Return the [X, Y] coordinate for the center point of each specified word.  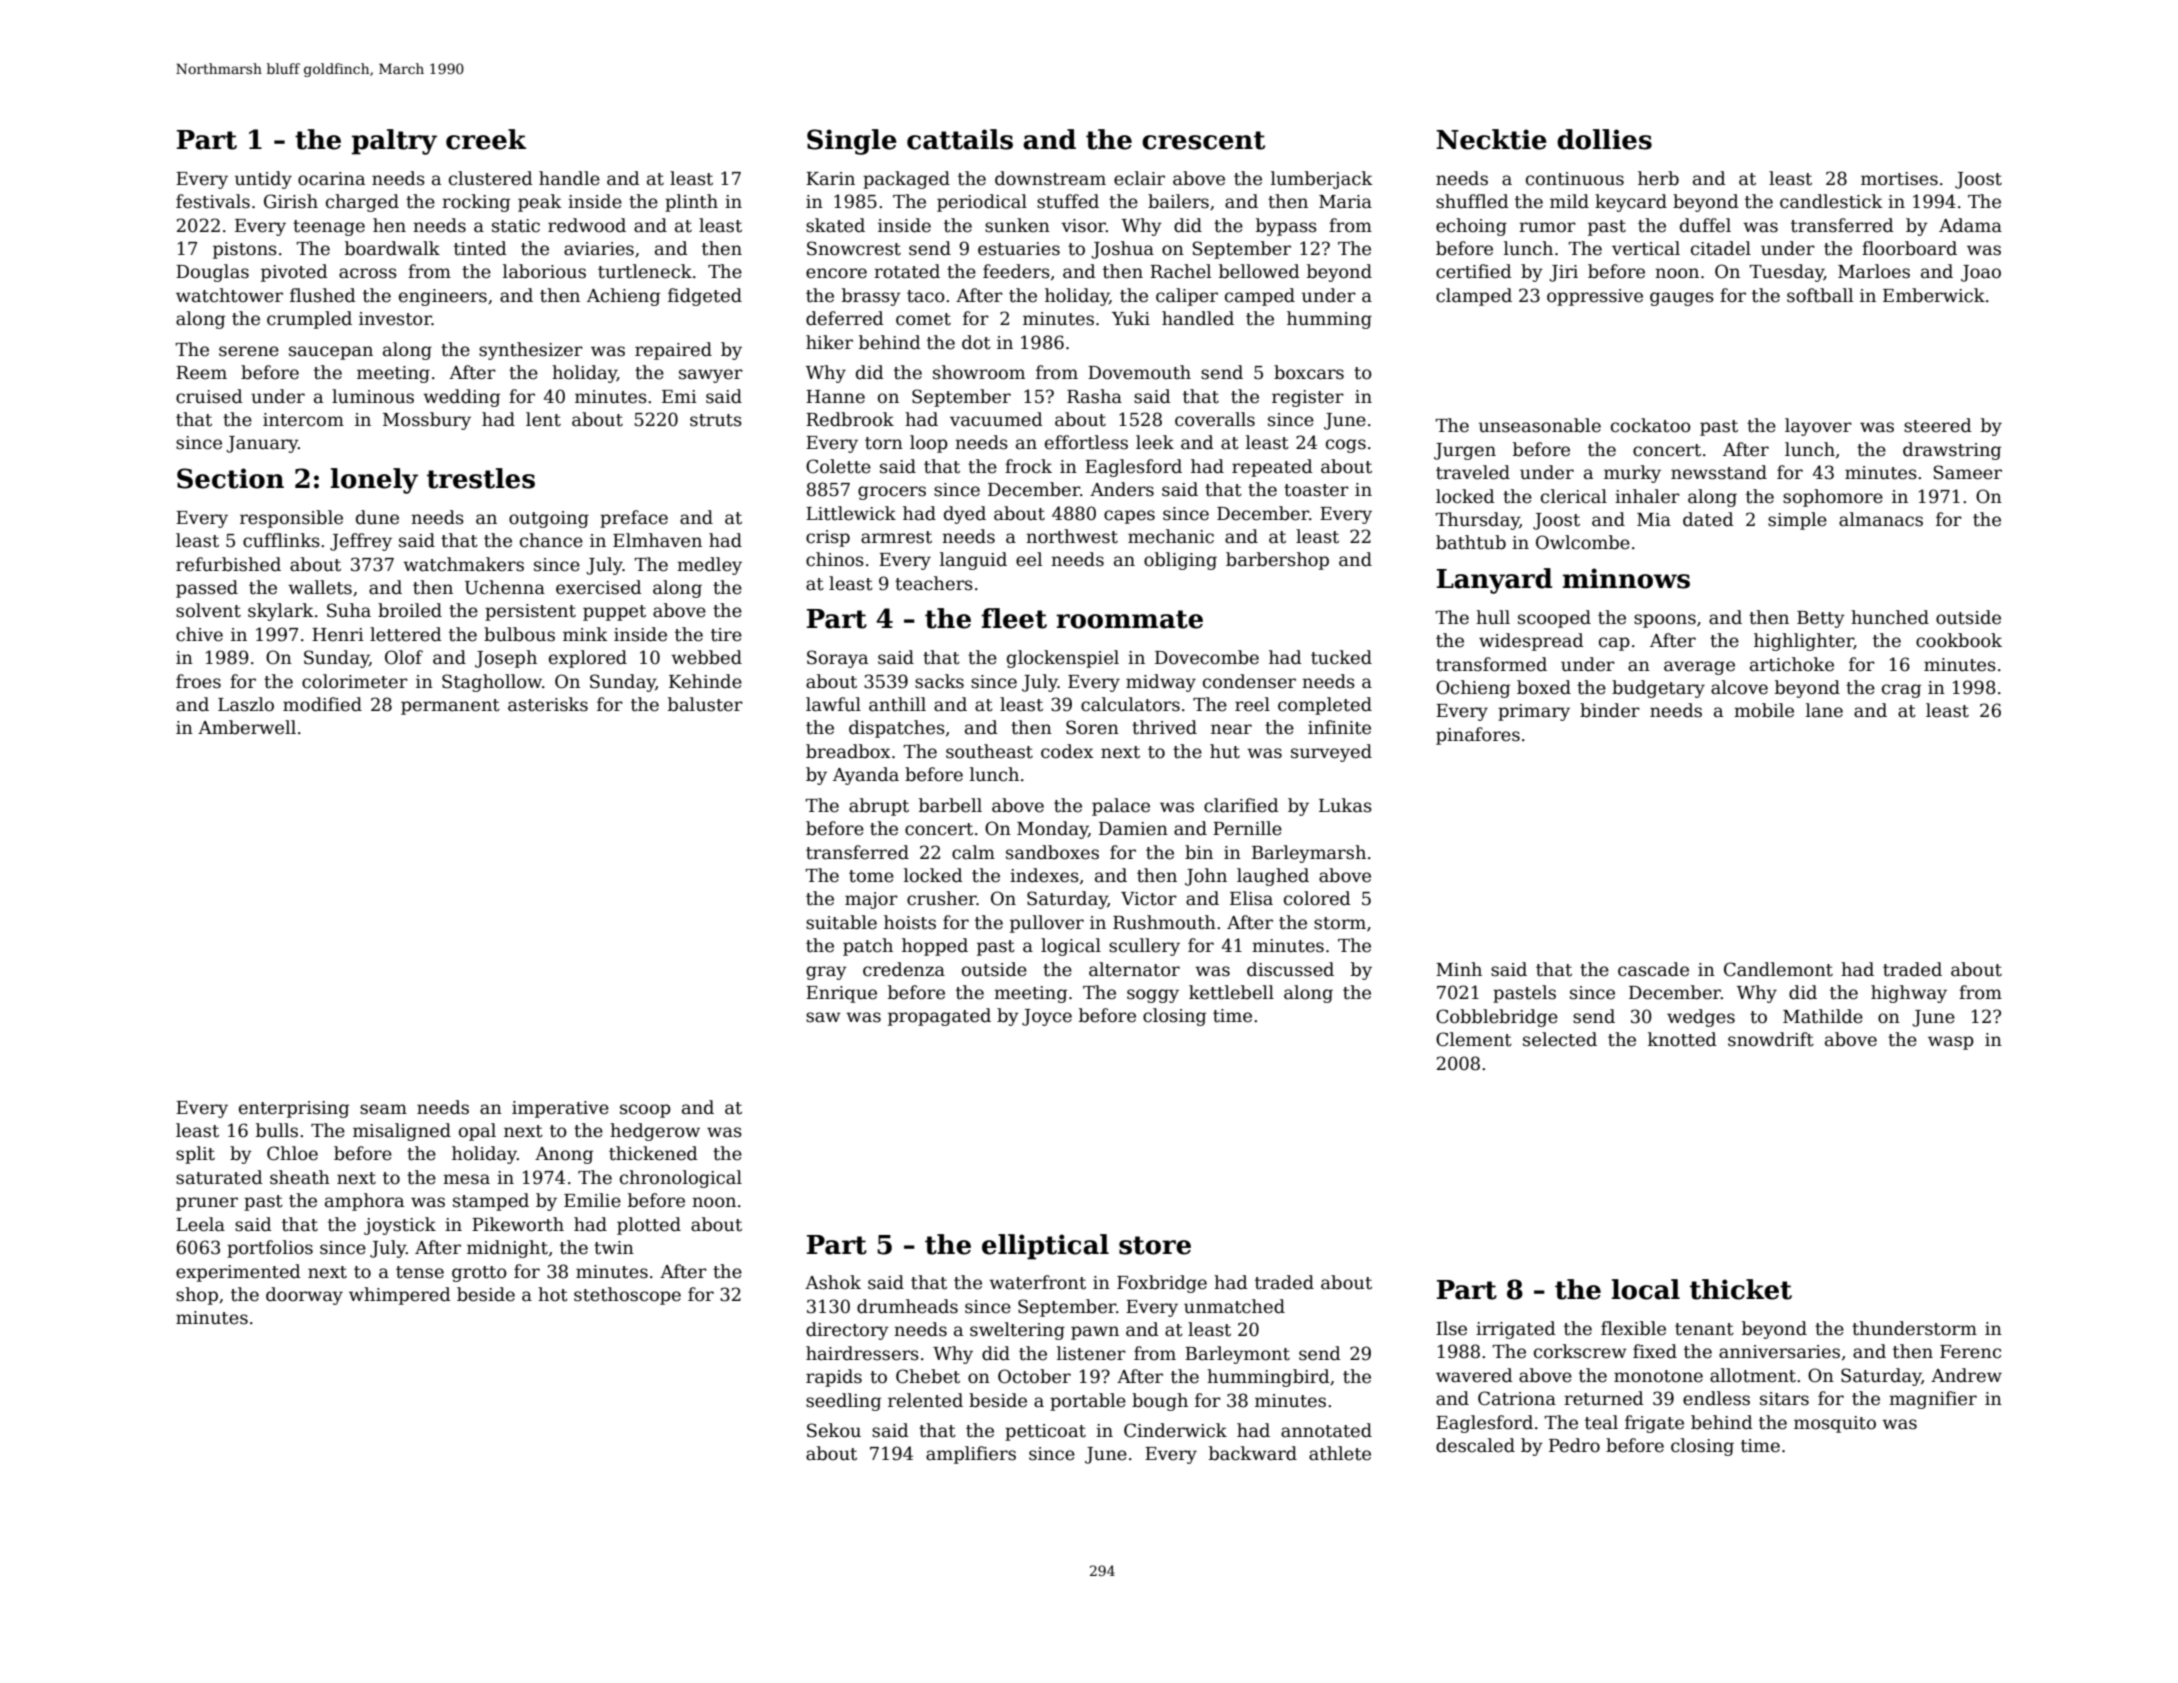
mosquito [1835, 1424]
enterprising [294, 1109]
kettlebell [1231, 992]
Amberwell [247, 727]
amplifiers [971, 1455]
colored [1317, 898]
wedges [1701, 1018]
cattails [960, 139]
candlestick [1831, 201]
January [262, 444]
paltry [394, 142]
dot [976, 342]
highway [1909, 994]
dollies [1604, 139]
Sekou [834, 1430]
